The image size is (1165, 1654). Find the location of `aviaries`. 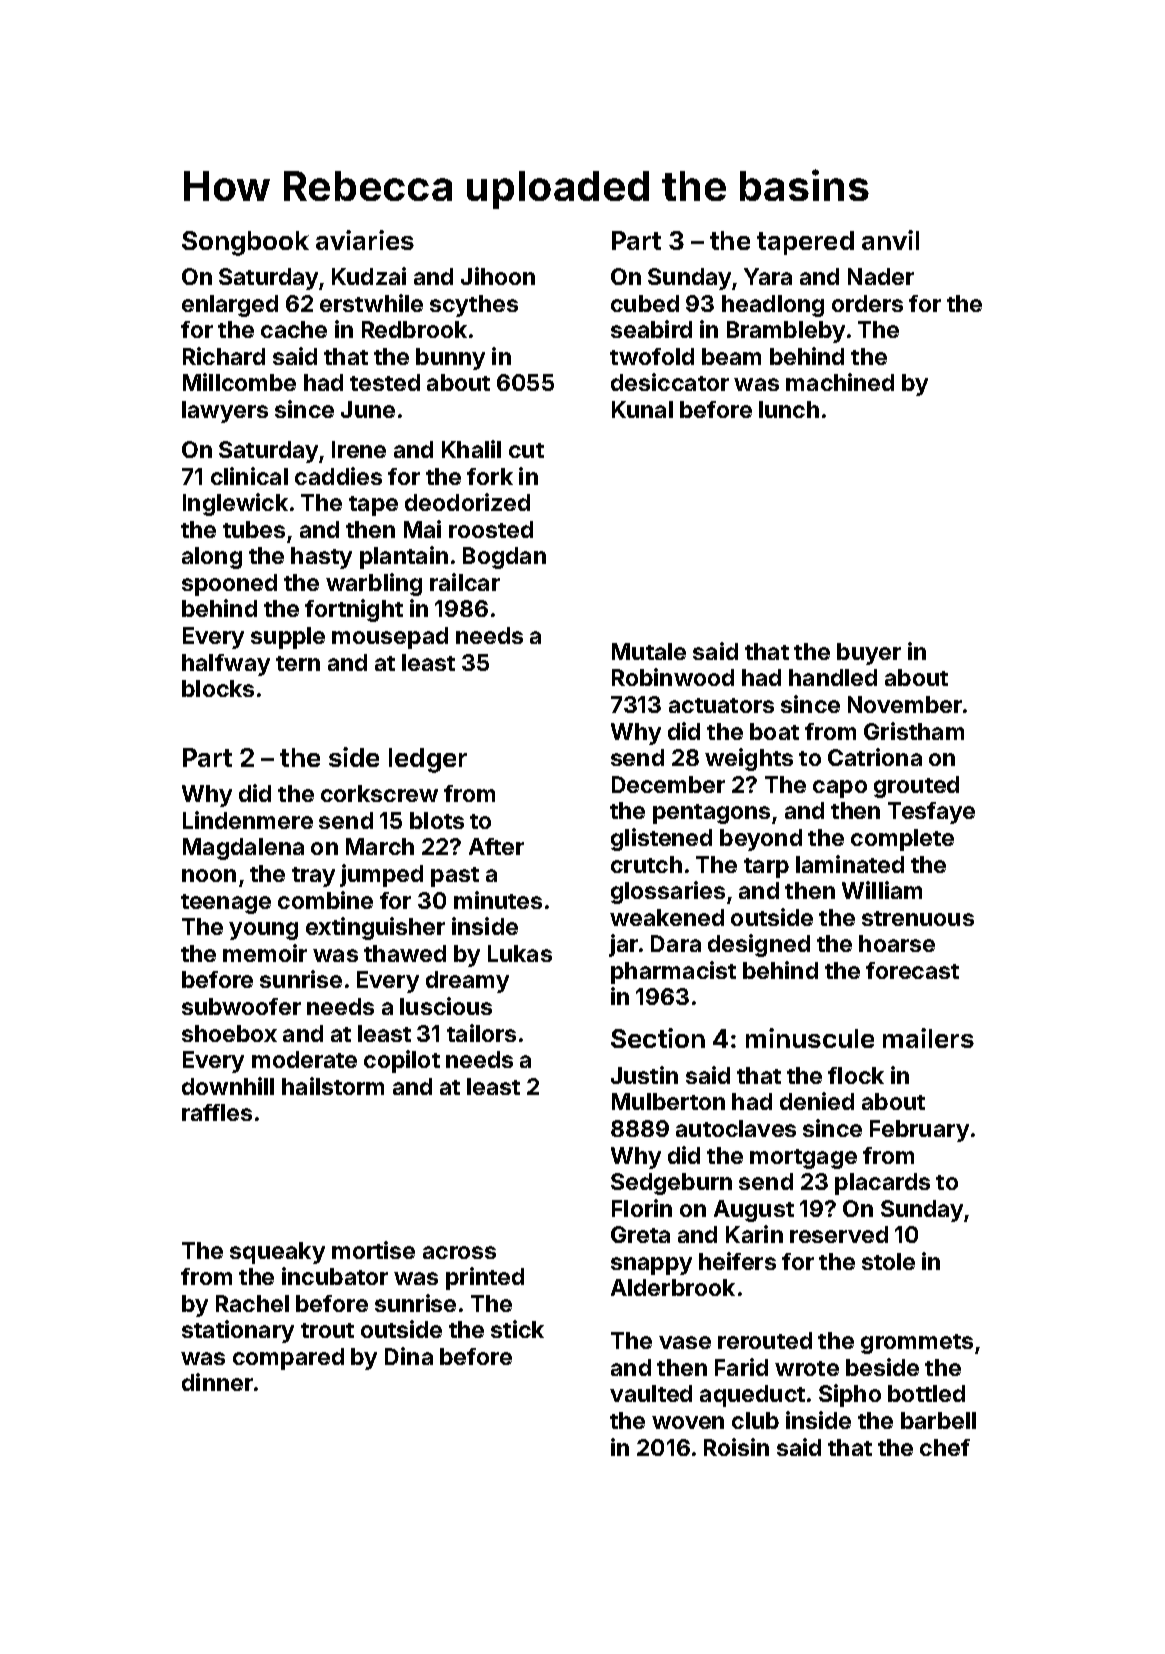

aviaries is located at coordinates (365, 240).
